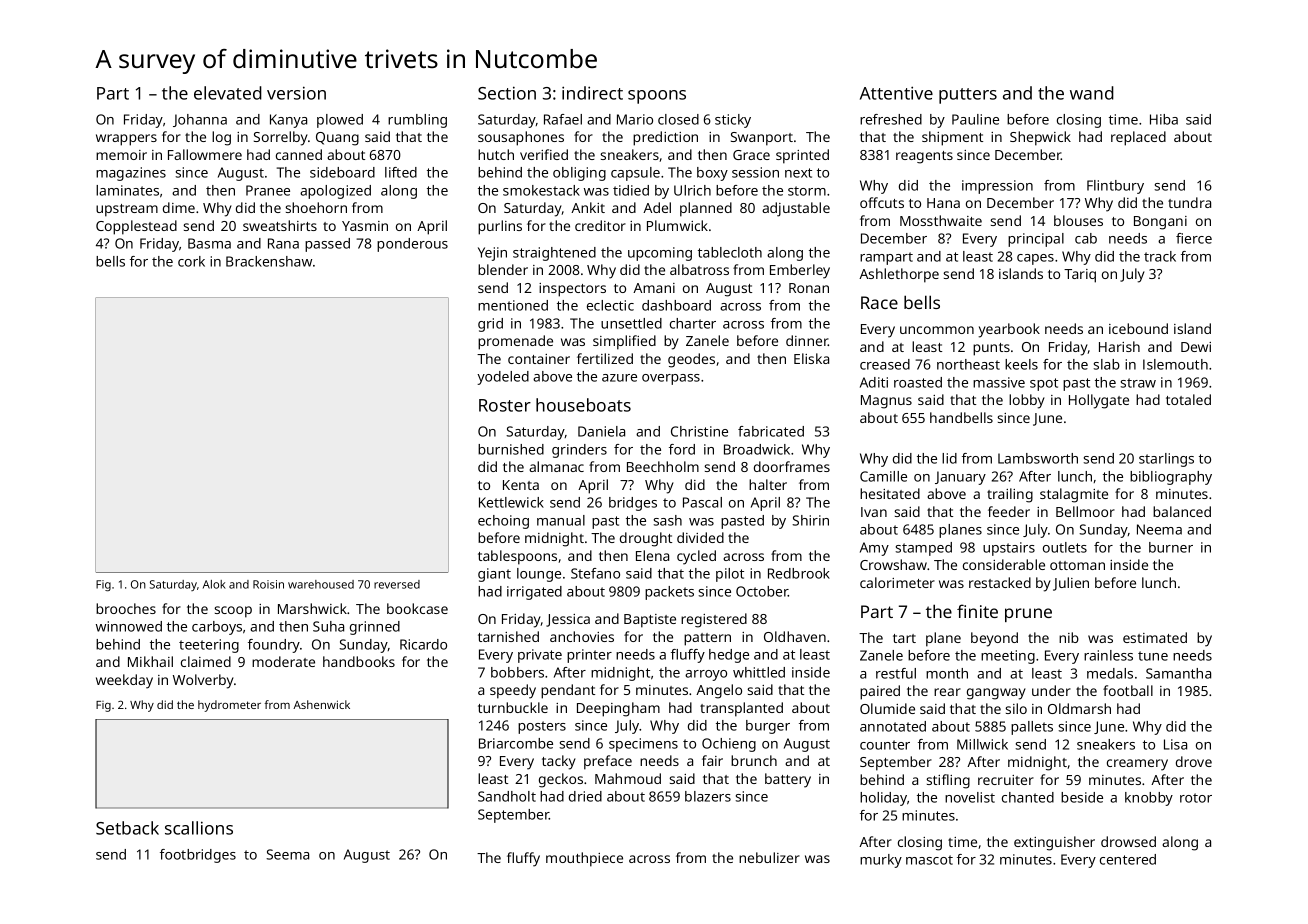 The image size is (1308, 924). What do you see at coordinates (1009, 511) in the image?
I see `feeder` at bounding box center [1009, 511].
